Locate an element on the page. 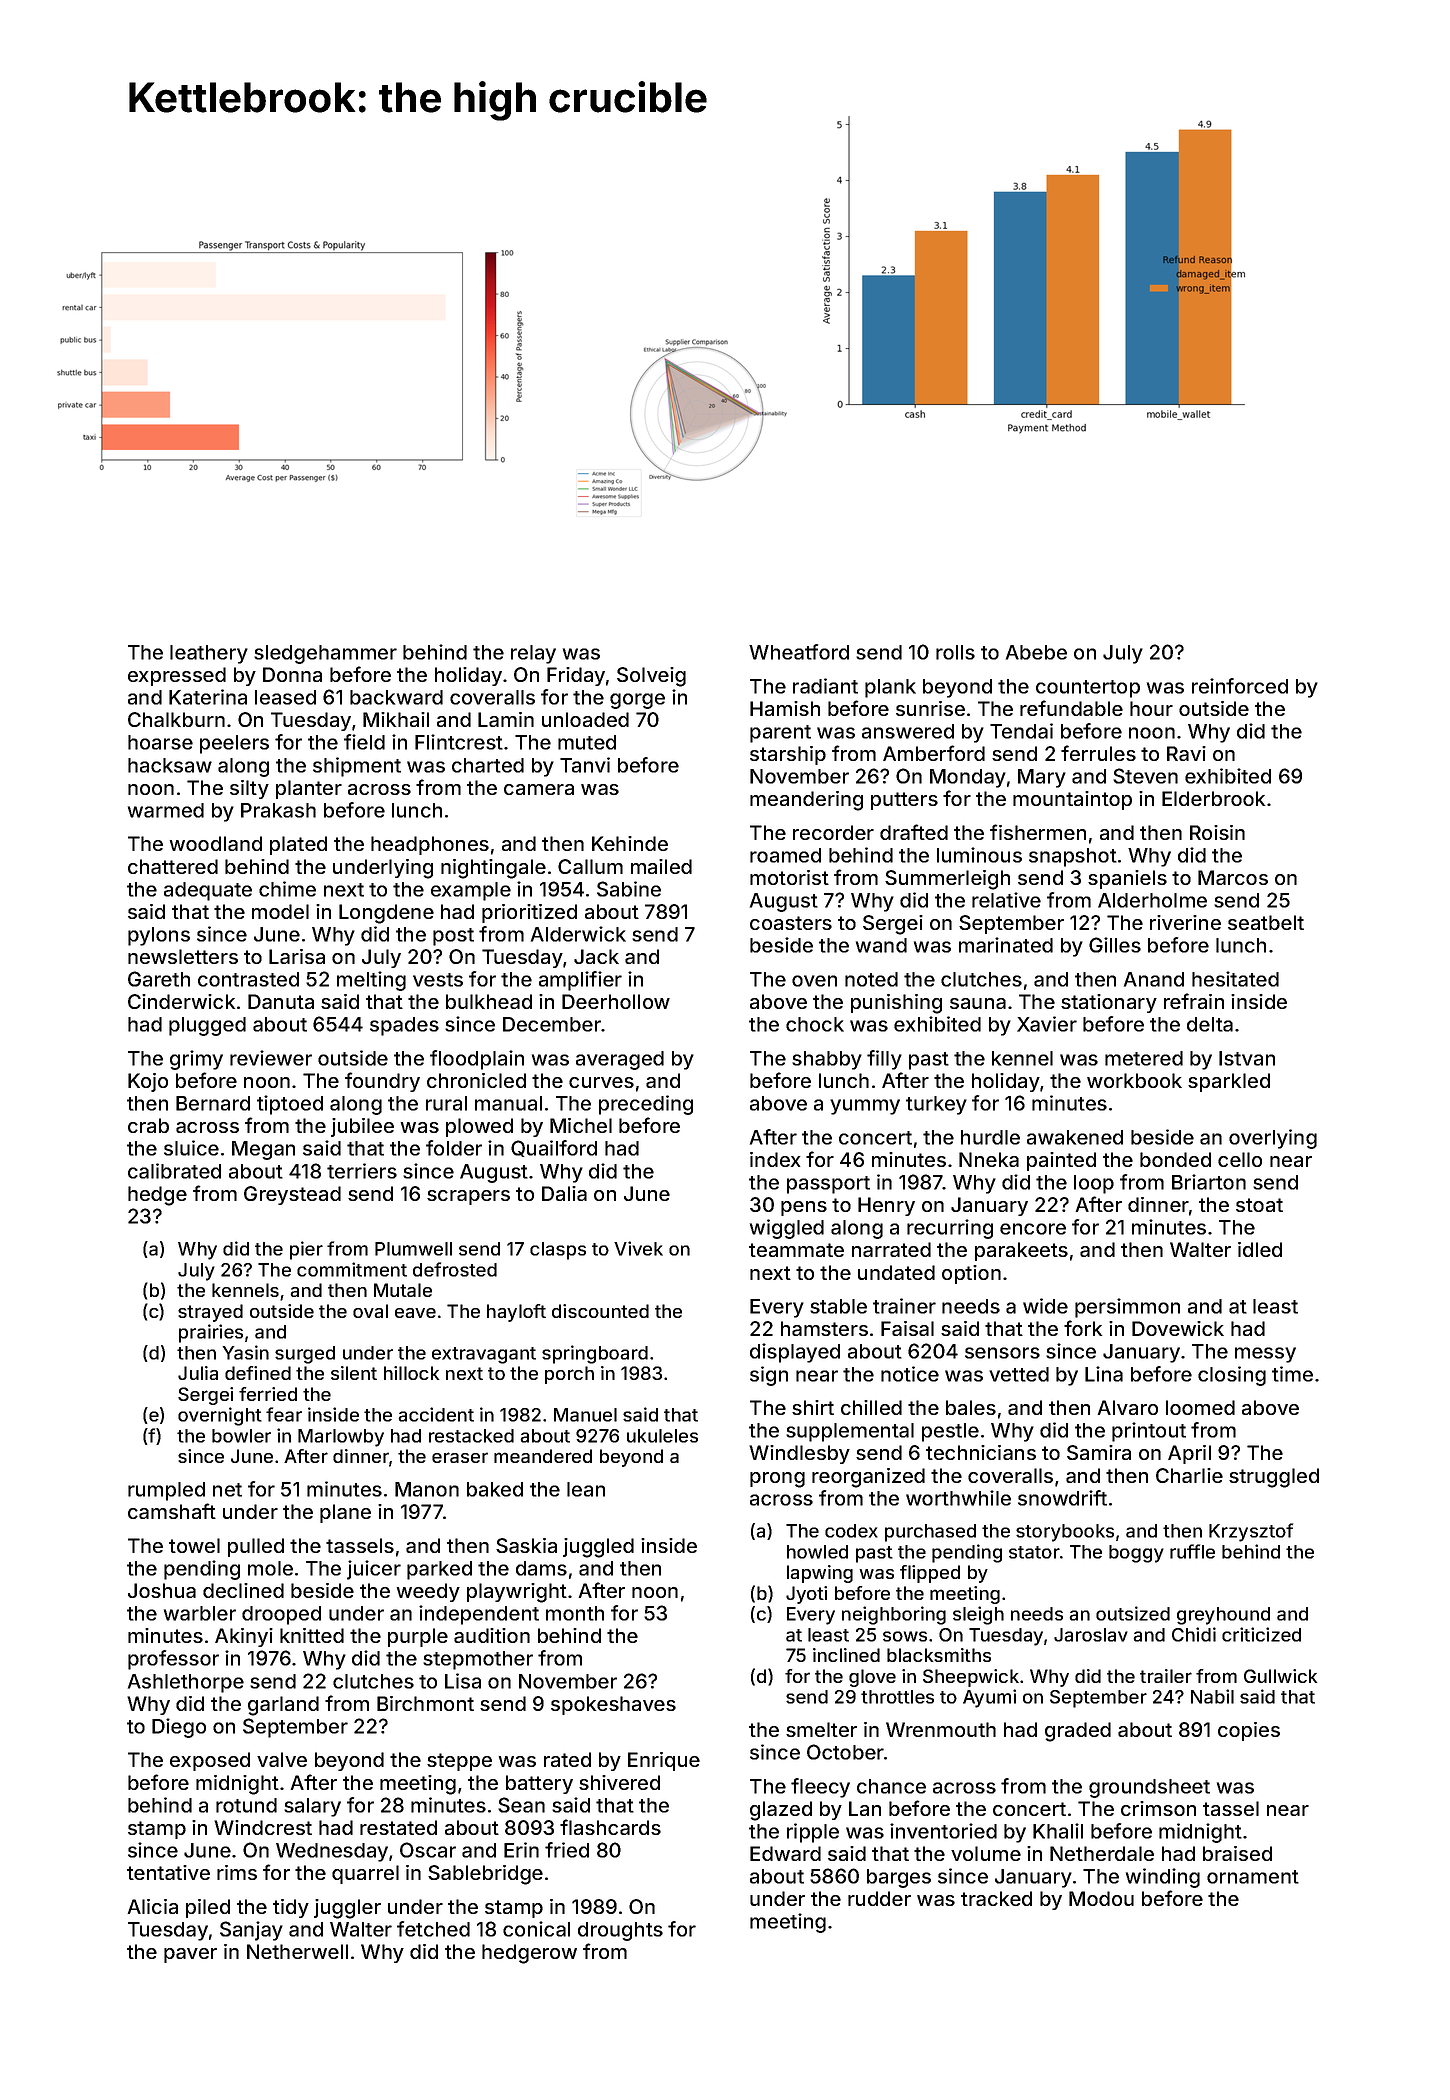 Image resolution: width=1450 pixels, height=2100 pixels. pier is located at coordinates (306, 1250).
